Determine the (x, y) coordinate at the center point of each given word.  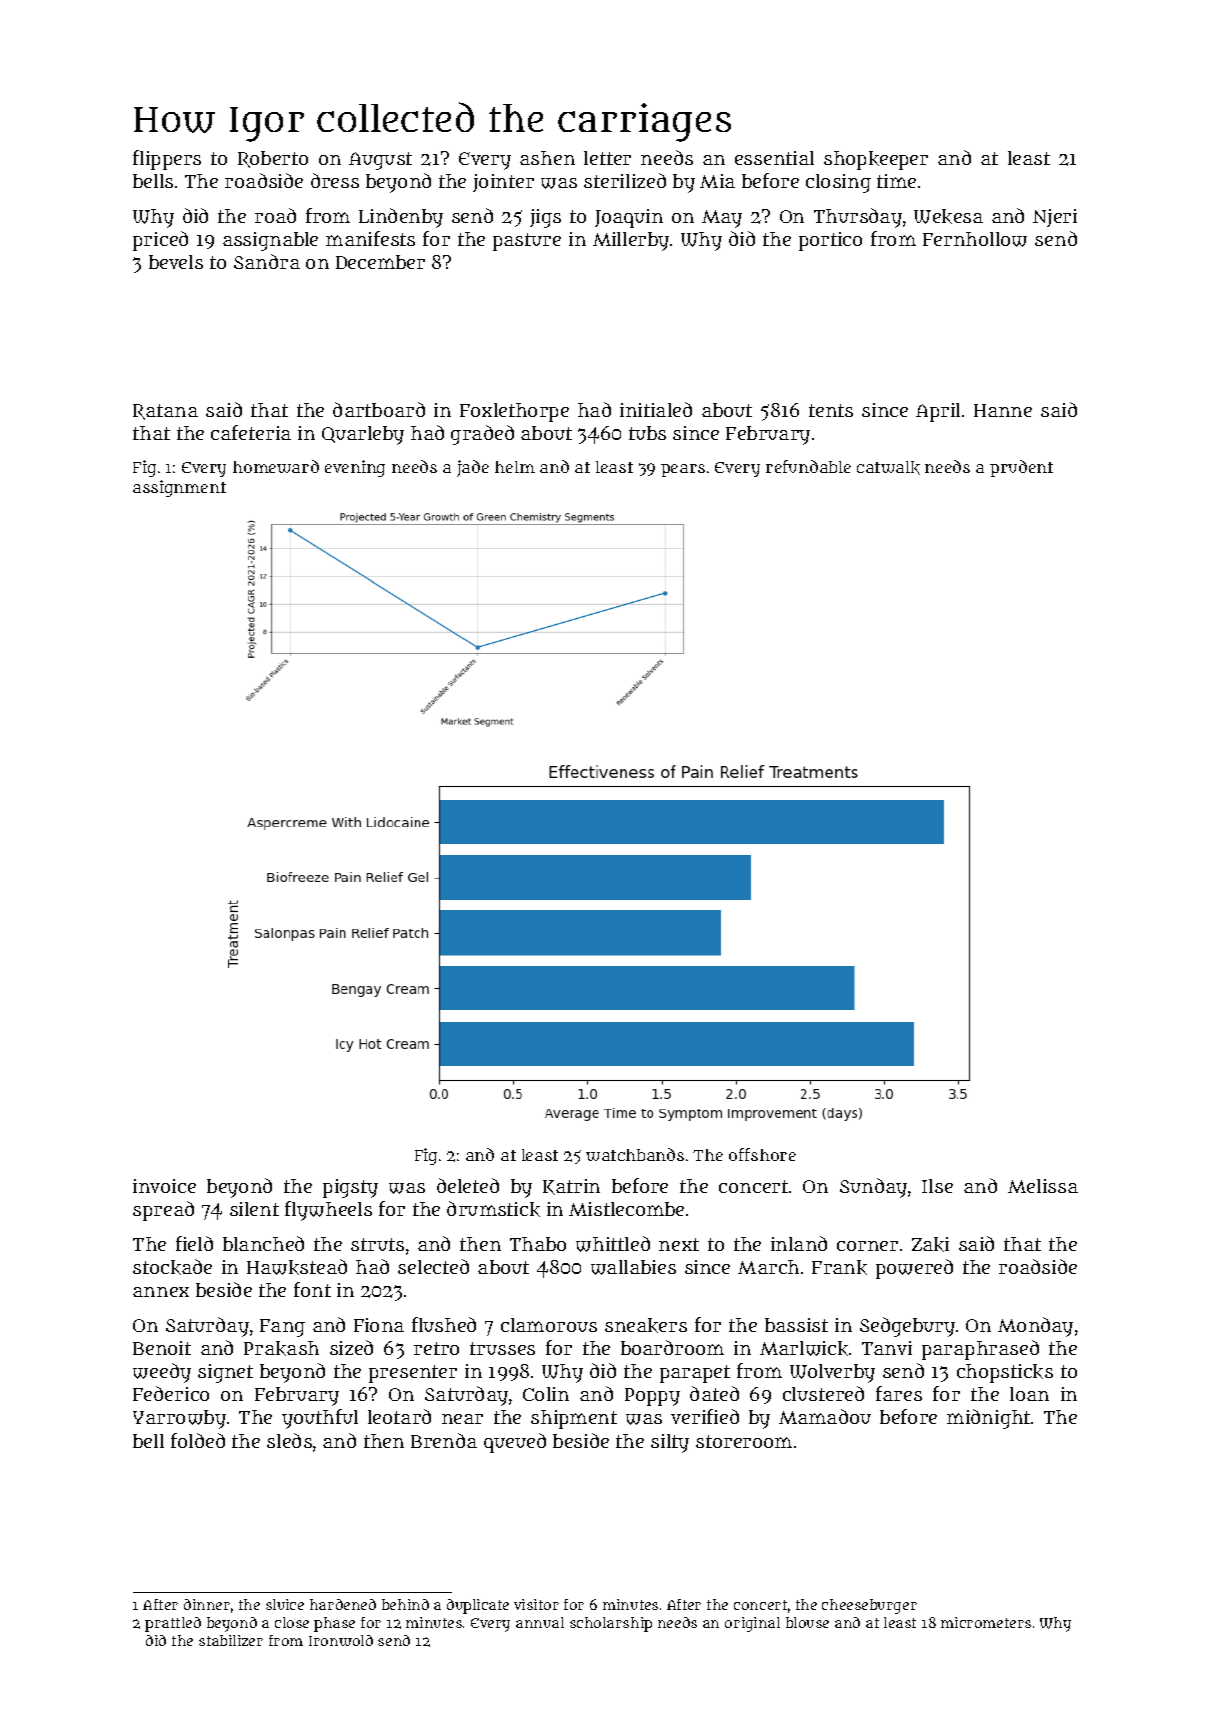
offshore (762, 1154)
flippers (167, 160)
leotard (399, 1416)
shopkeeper (876, 160)
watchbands (635, 1154)
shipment (574, 1419)
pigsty (350, 1188)
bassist (796, 1325)
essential (774, 158)
